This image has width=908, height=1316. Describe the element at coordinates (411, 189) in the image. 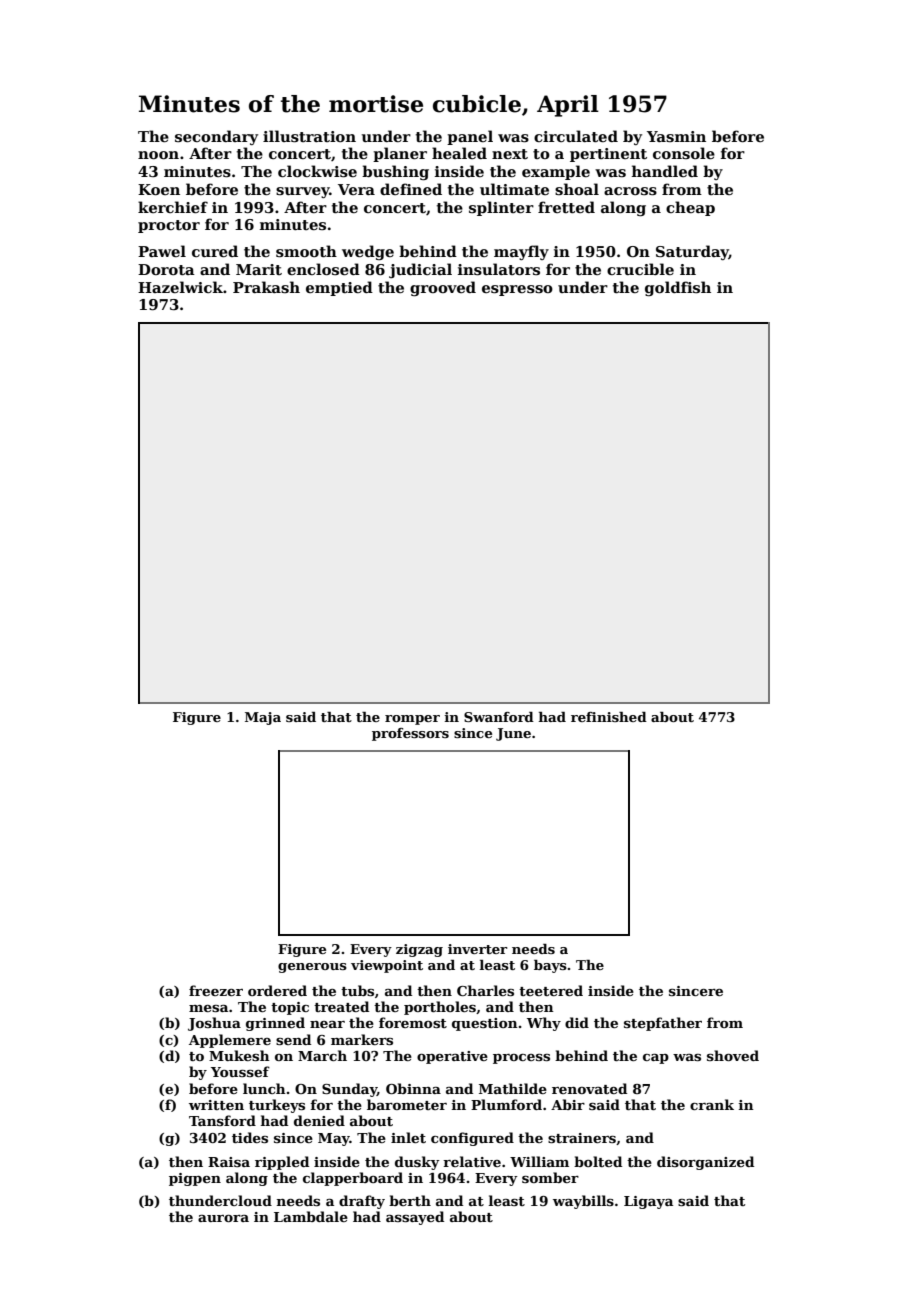

I see `defined` at that location.
